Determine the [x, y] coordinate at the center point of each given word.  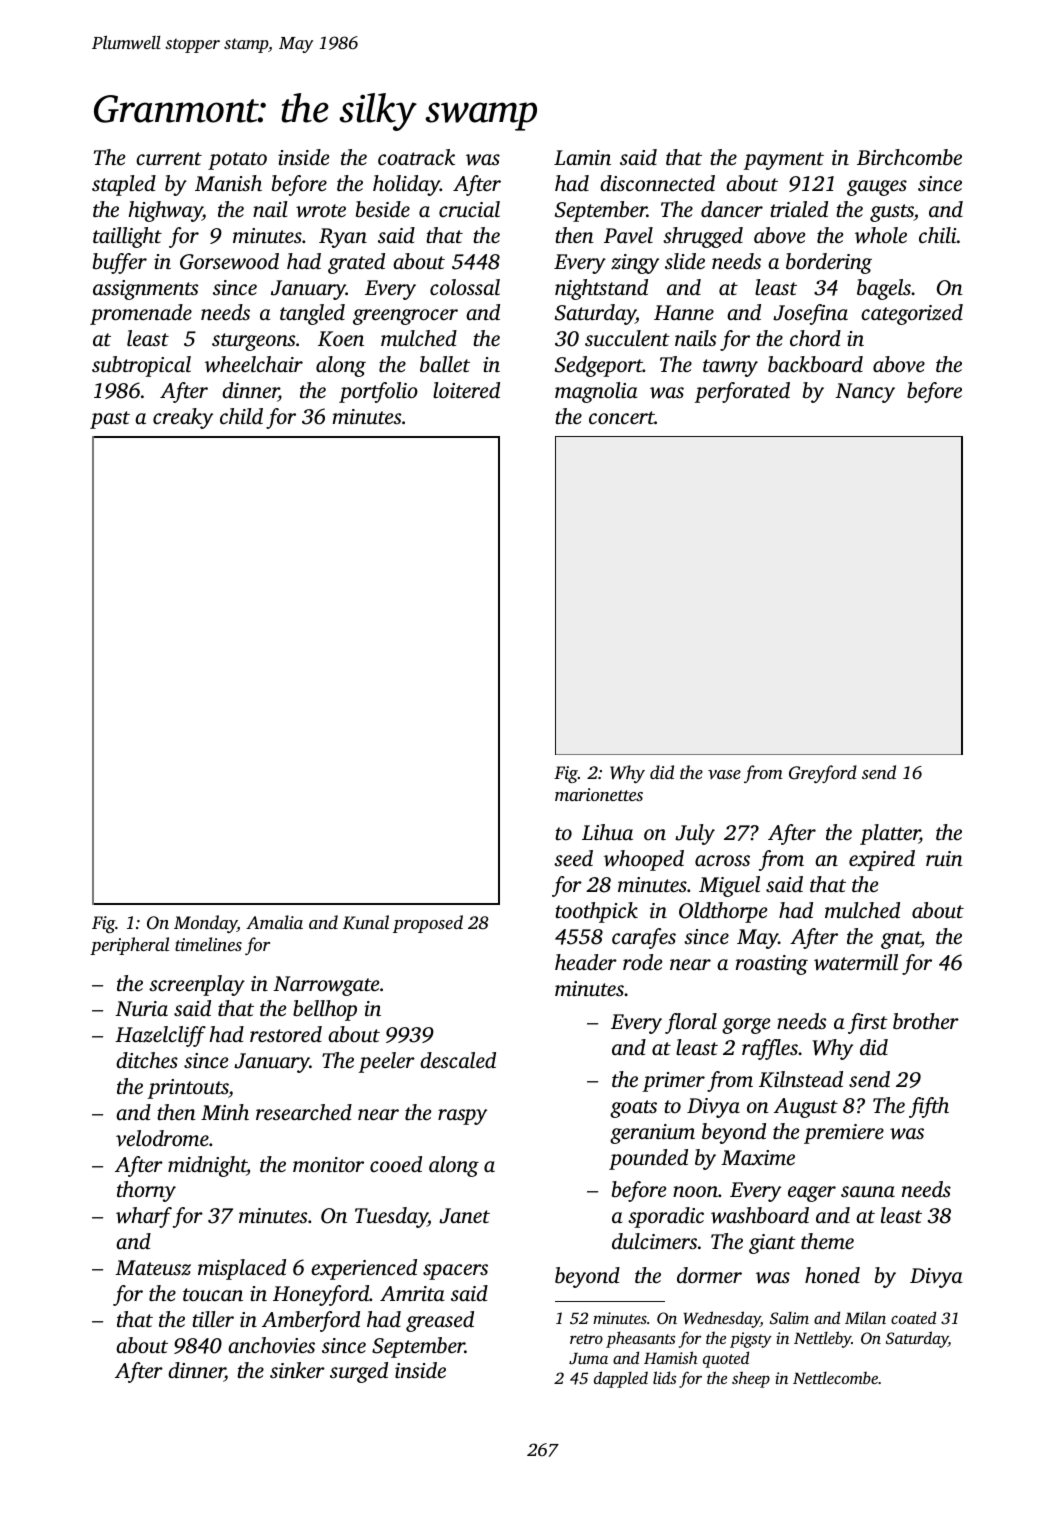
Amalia [274, 922]
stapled [124, 185]
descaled [458, 1060]
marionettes [599, 794]
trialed [799, 209]
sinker [297, 1370]
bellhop [325, 1010]
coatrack [416, 157]
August [806, 1108]
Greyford [823, 774]
